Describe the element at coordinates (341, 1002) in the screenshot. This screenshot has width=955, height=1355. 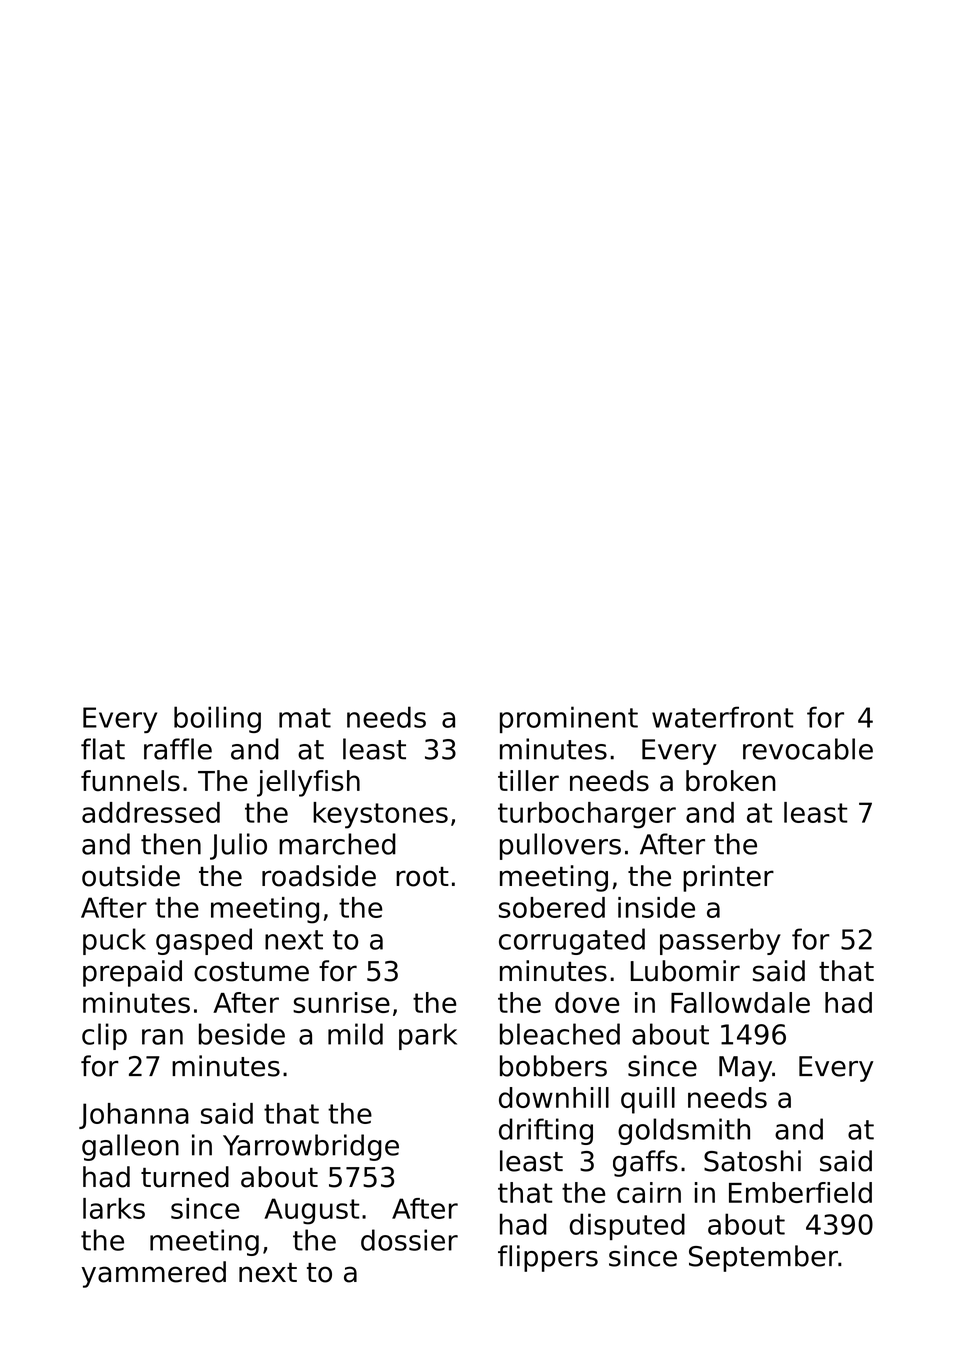
I see `sunrise` at that location.
